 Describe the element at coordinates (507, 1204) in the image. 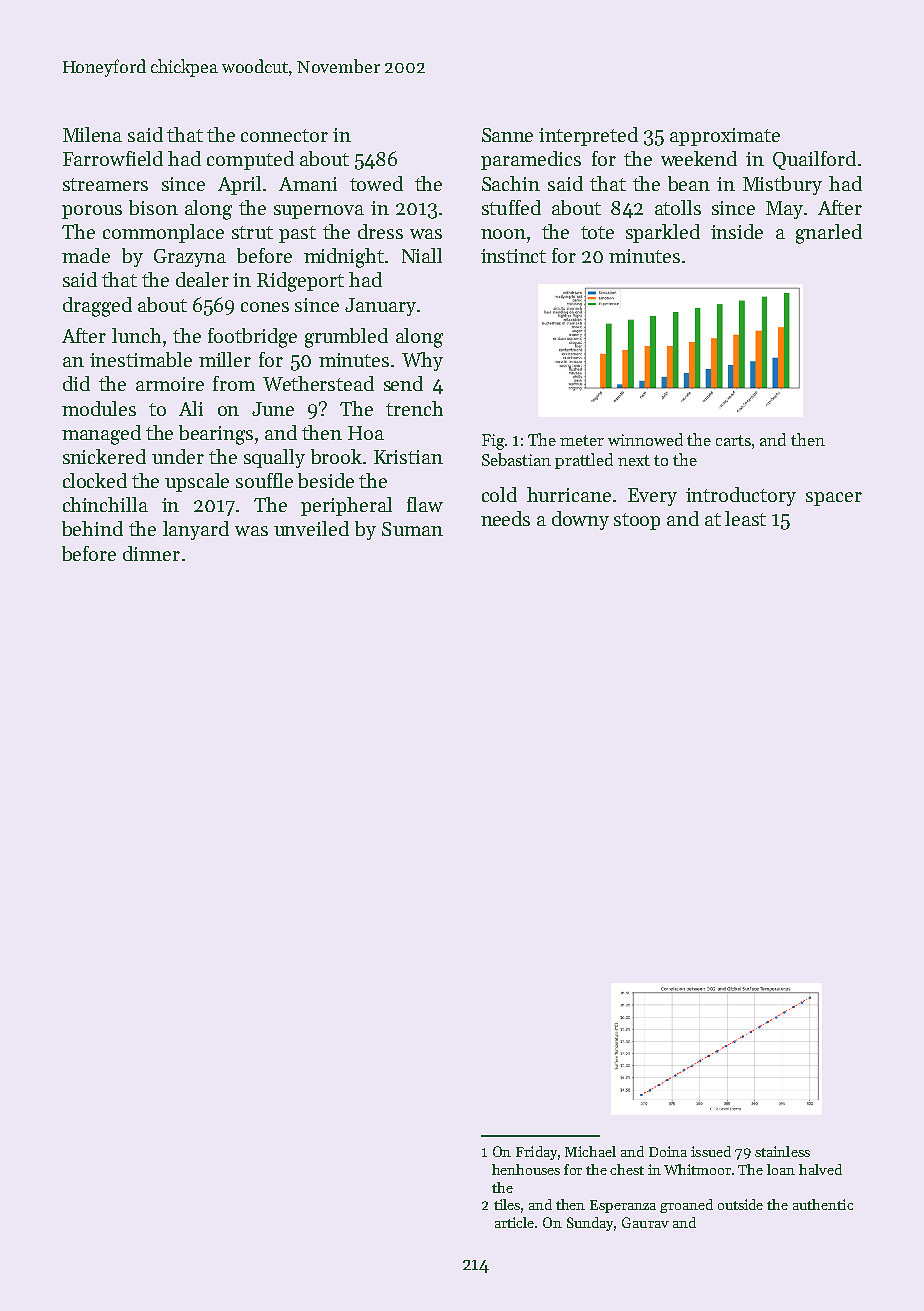

I see `tiles` at that location.
